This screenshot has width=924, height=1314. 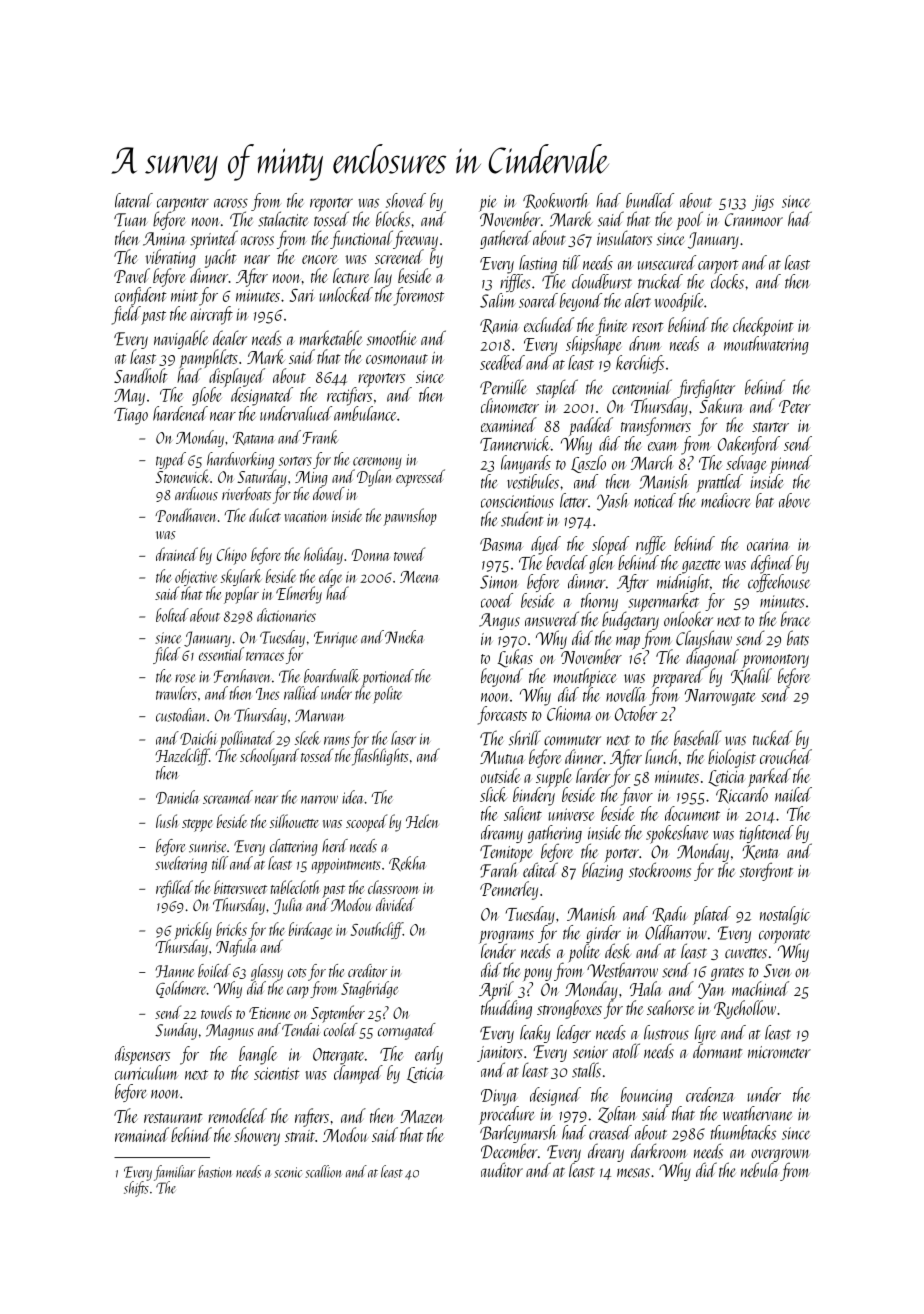 I want to click on girder, so click(x=603, y=934).
